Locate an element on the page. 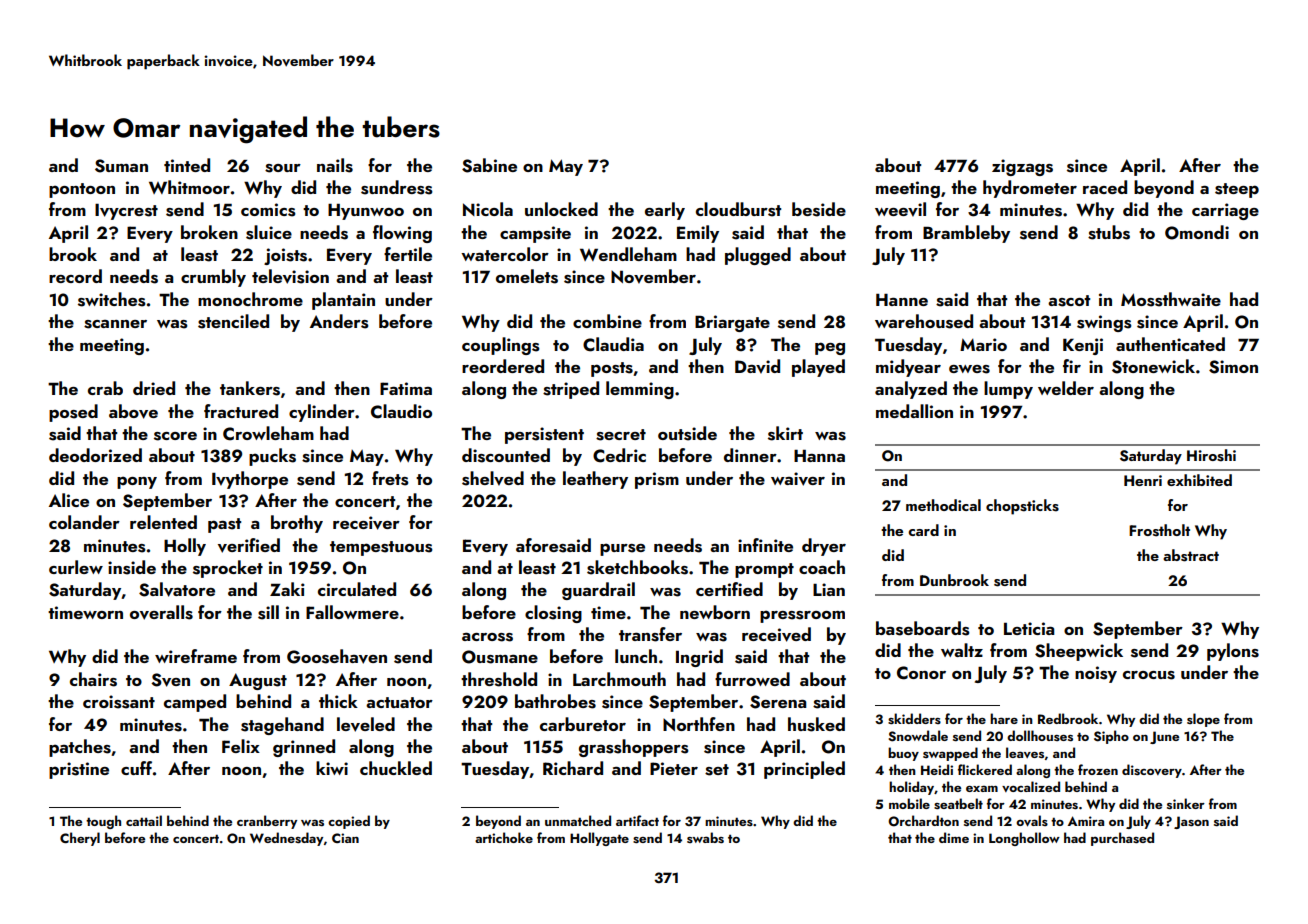  Omondi is located at coordinates (1197, 232).
